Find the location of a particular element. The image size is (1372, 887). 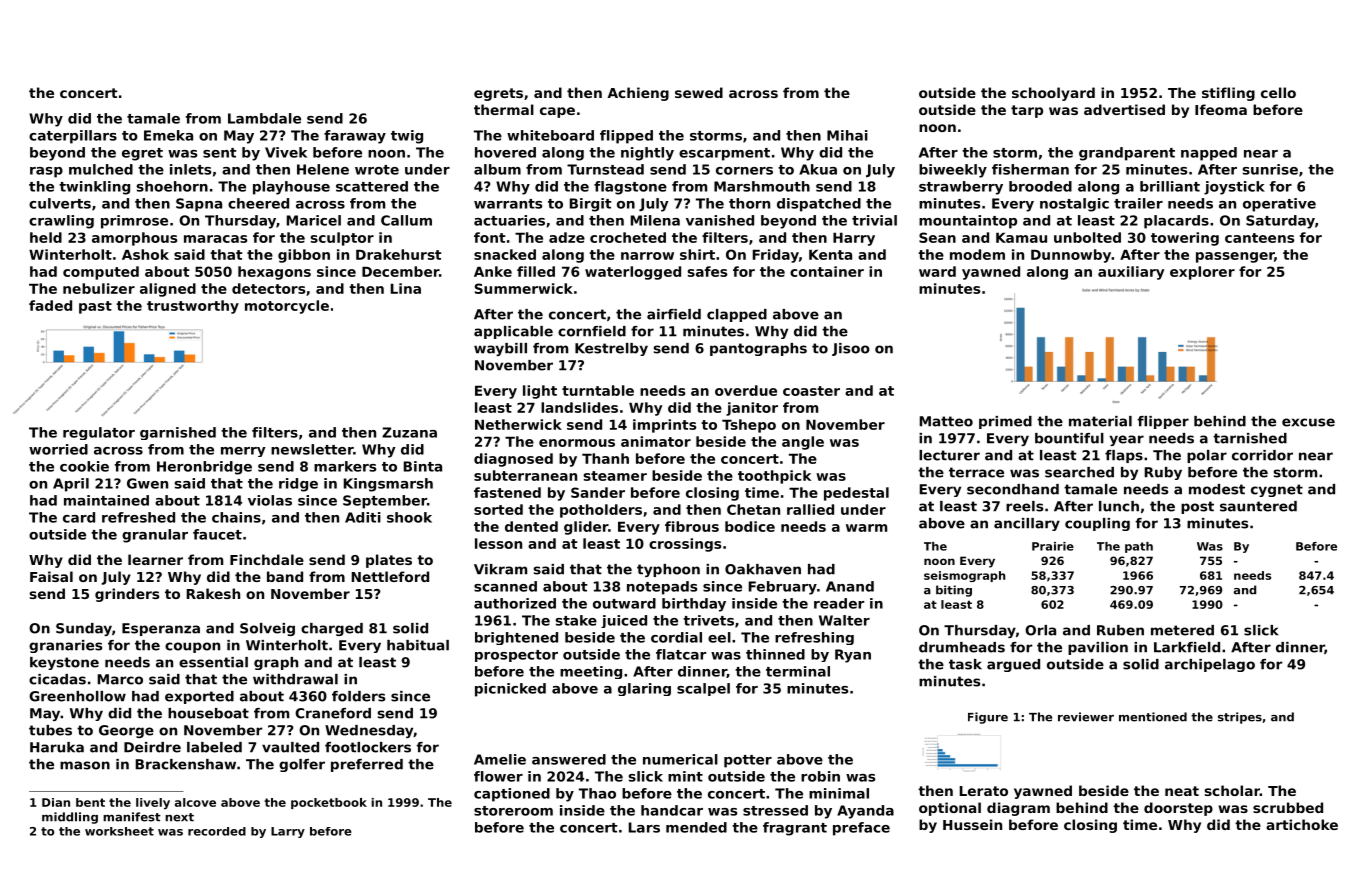

post is located at coordinates (1197, 507).
